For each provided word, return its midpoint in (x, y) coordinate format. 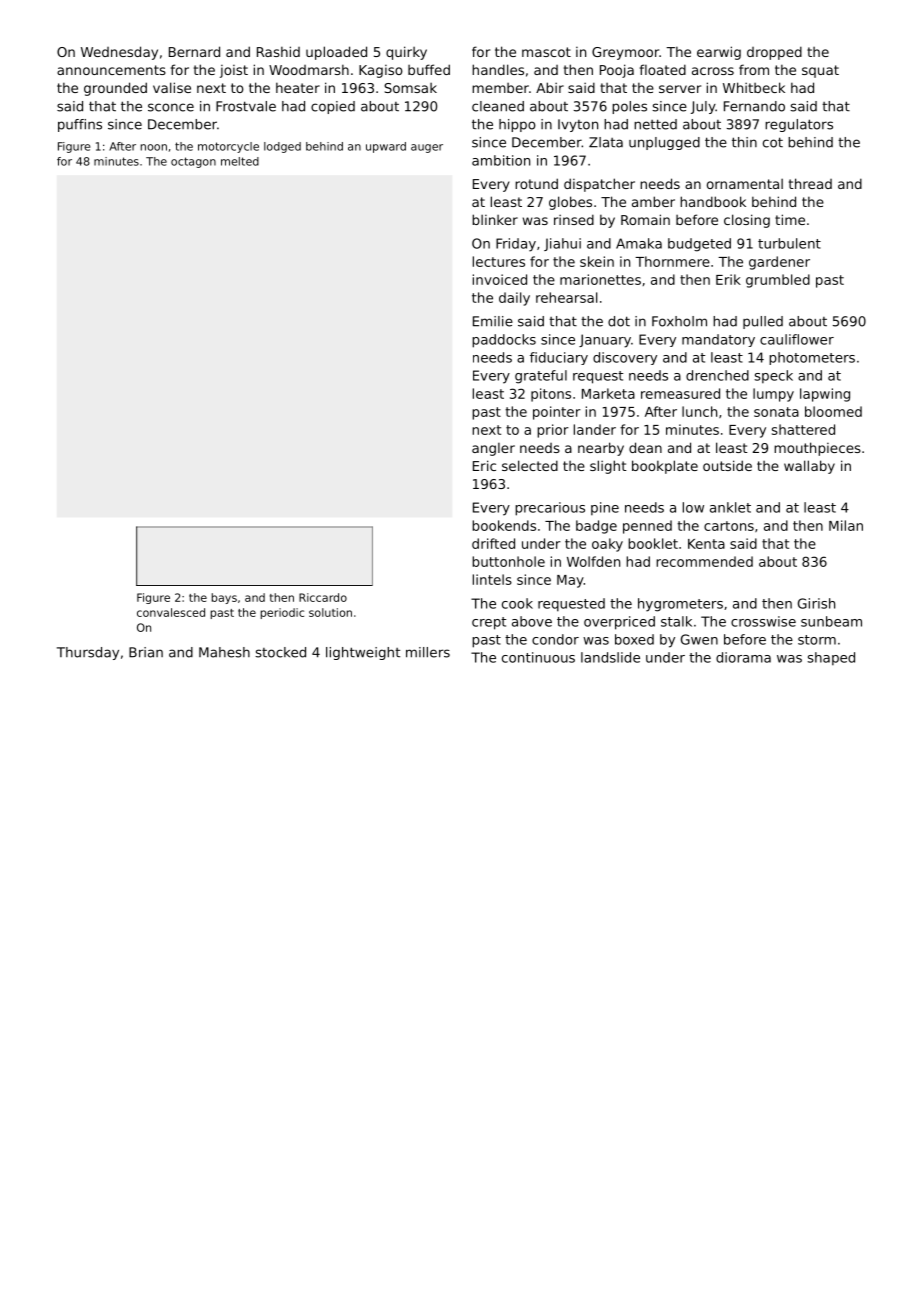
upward (386, 147)
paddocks (504, 341)
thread (810, 183)
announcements (111, 70)
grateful (541, 377)
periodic (282, 613)
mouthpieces (817, 449)
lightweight (363, 653)
